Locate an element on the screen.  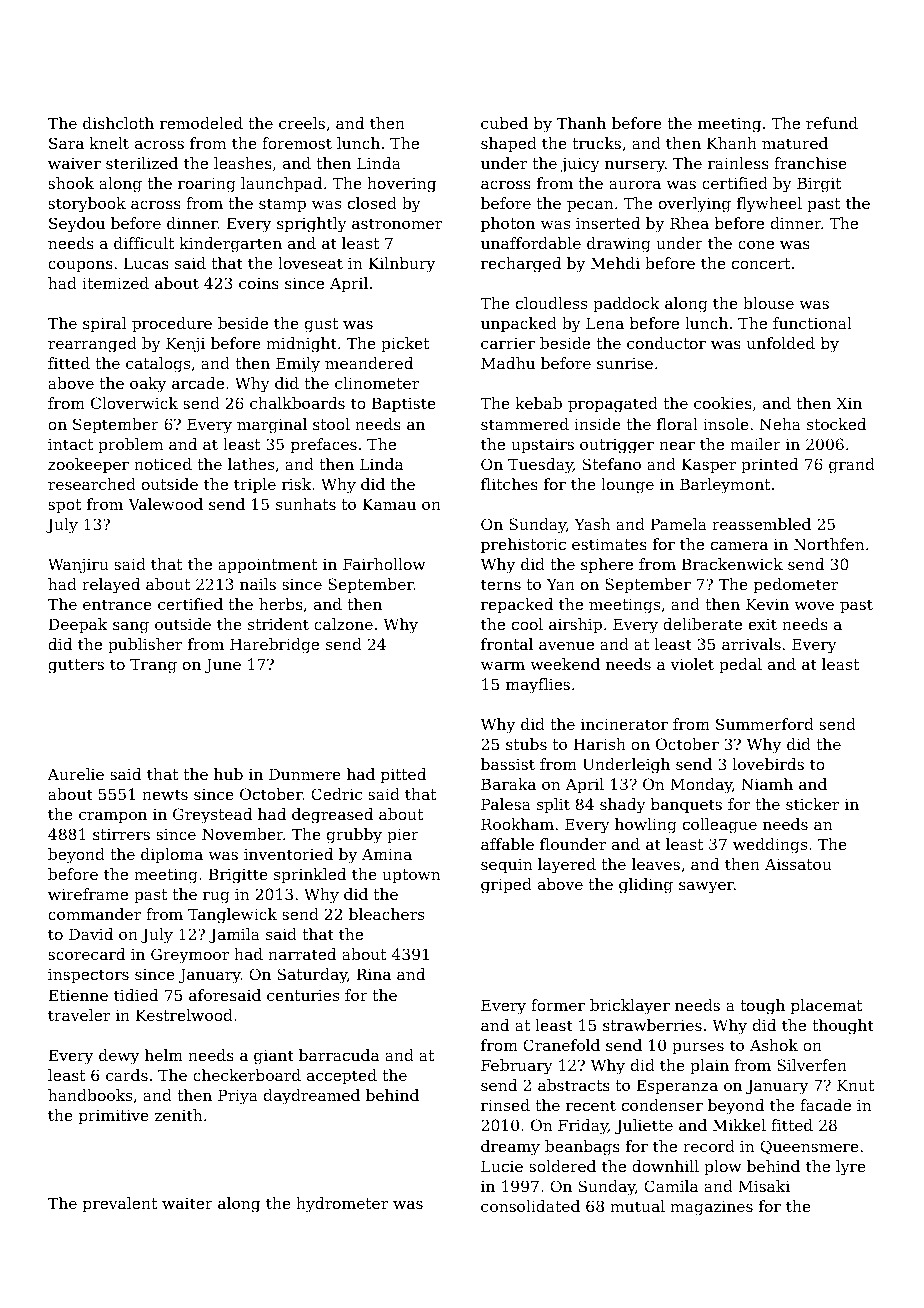
wireframe is located at coordinates (88, 894).
